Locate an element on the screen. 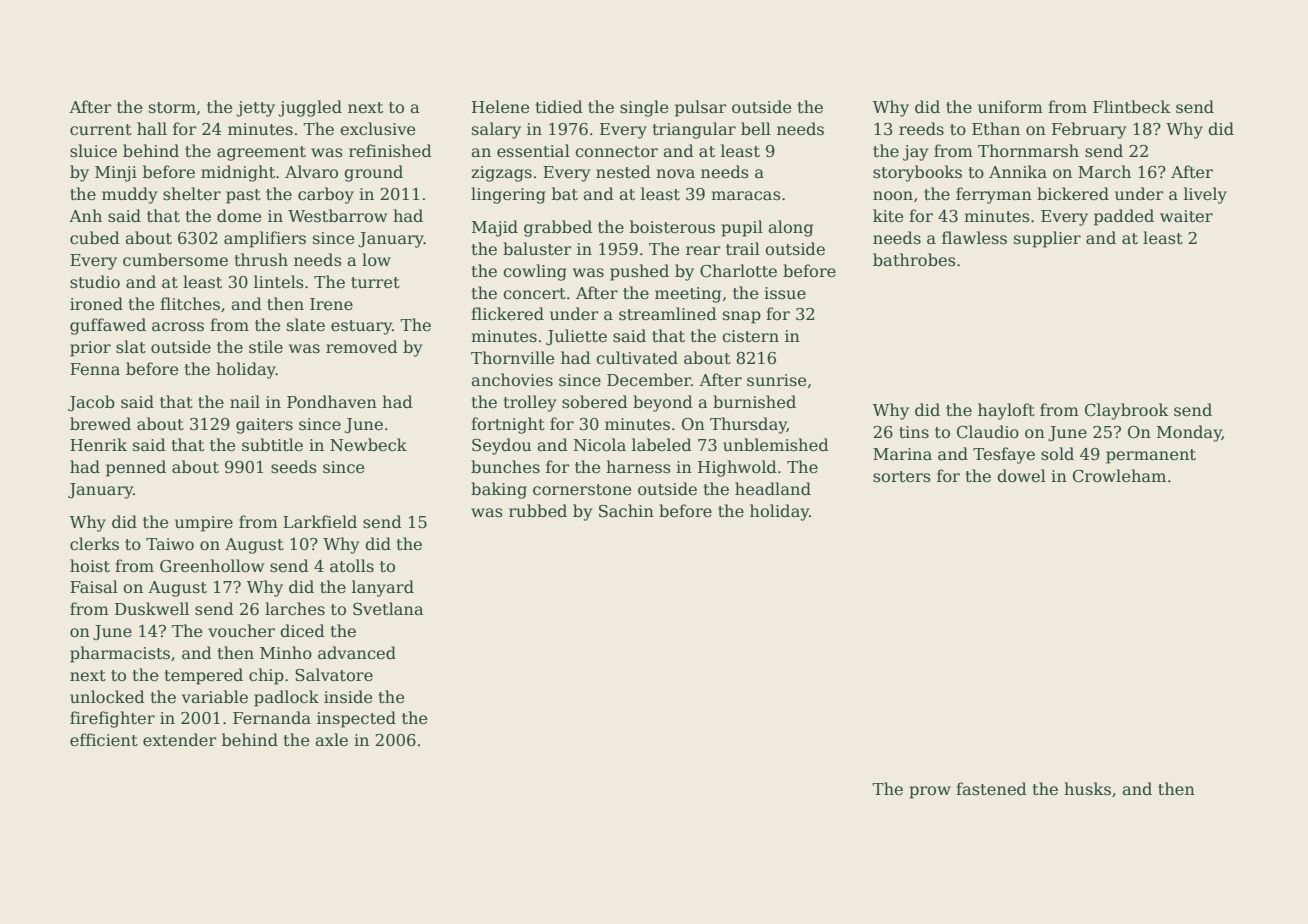  Helene is located at coordinates (500, 107).
